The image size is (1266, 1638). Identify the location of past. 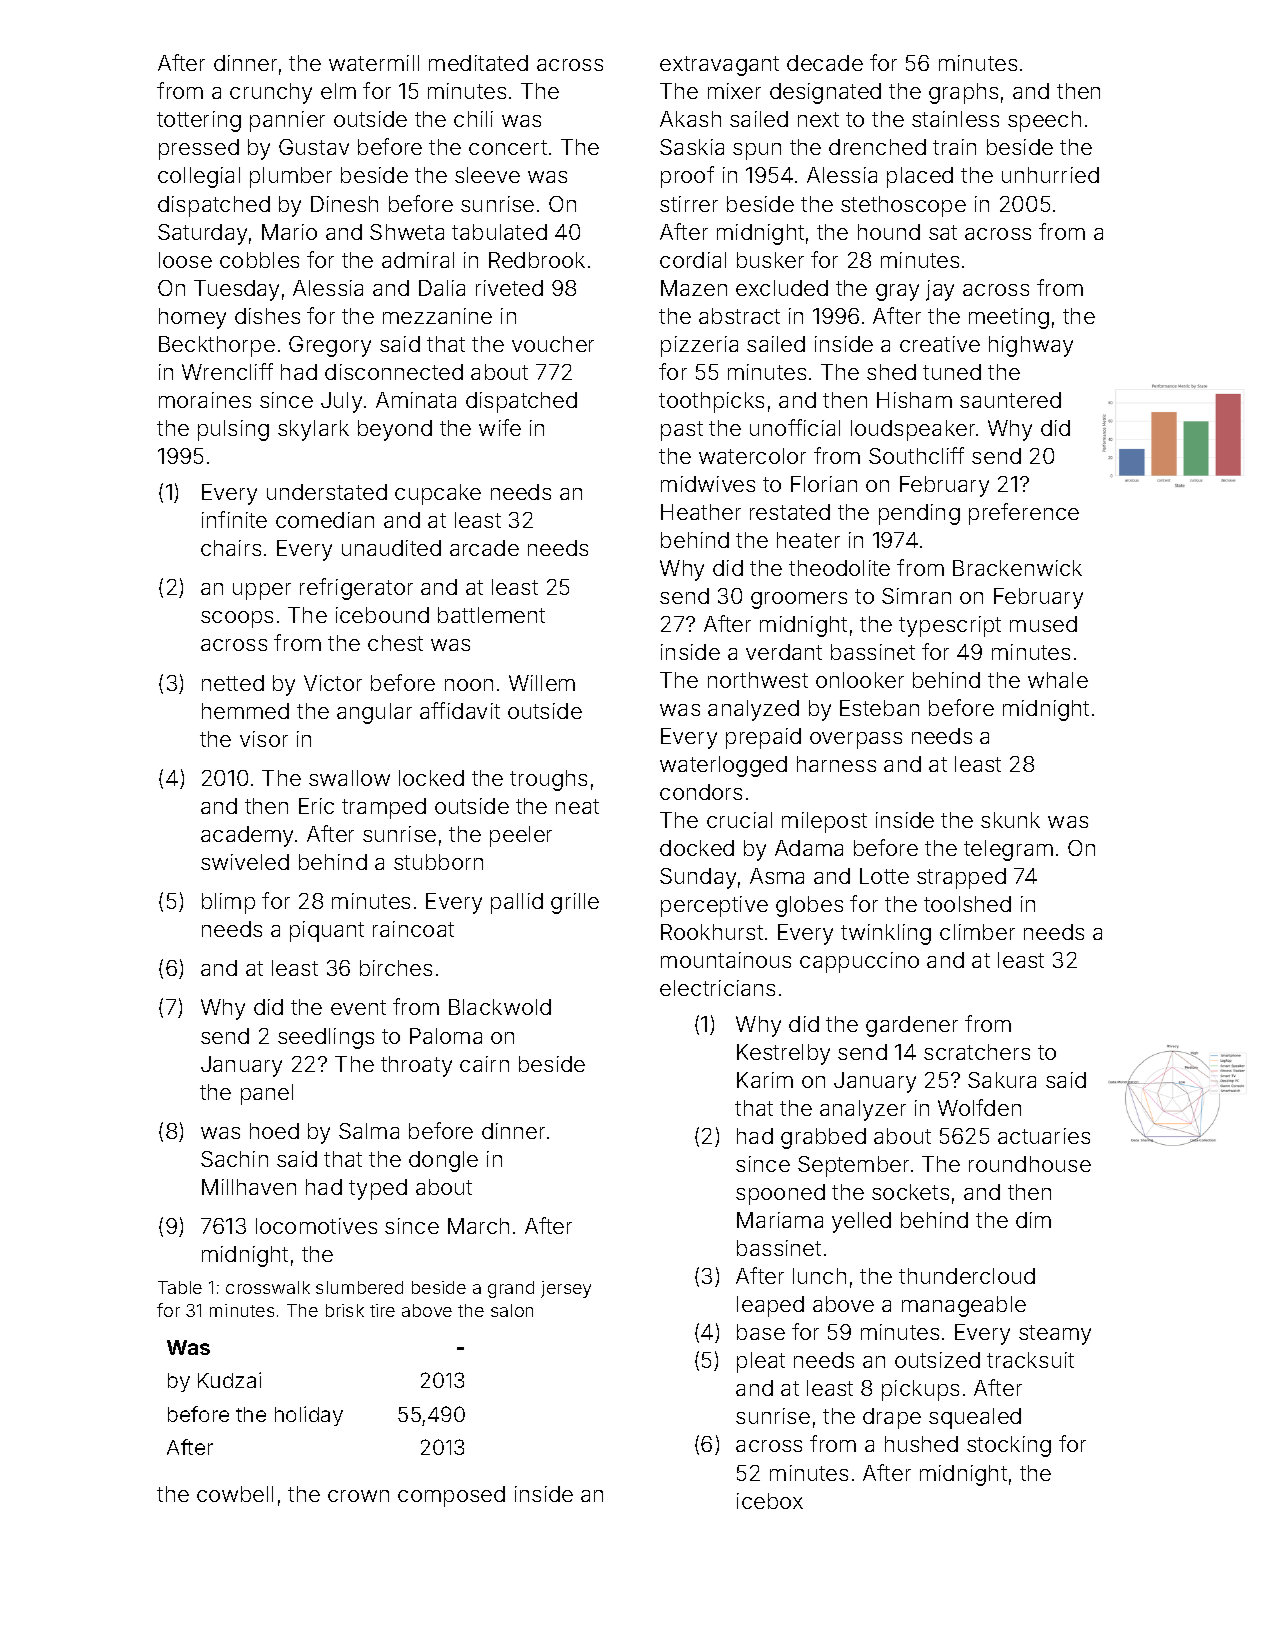
(682, 431).
